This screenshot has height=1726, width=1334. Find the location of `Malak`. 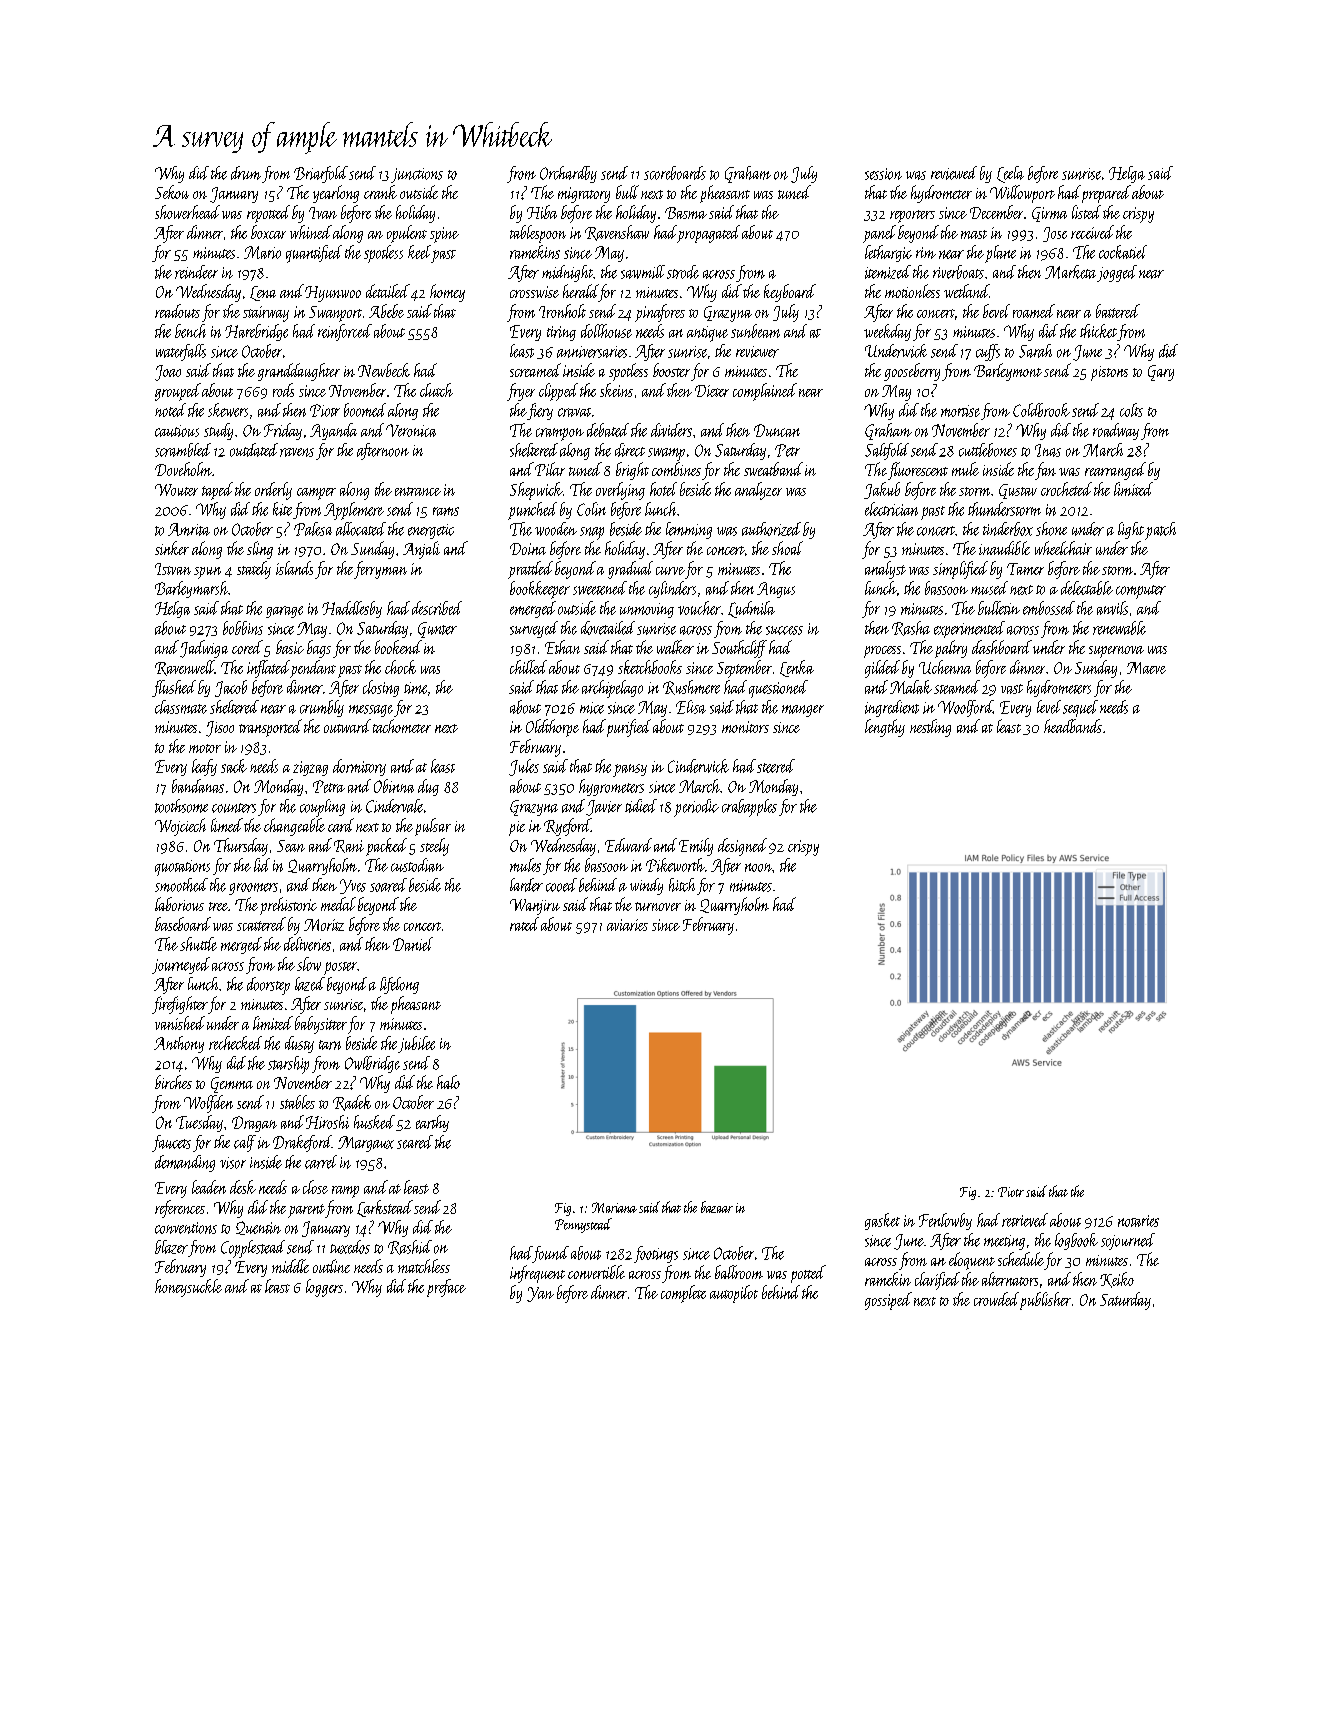

Malak is located at coordinates (911, 687).
